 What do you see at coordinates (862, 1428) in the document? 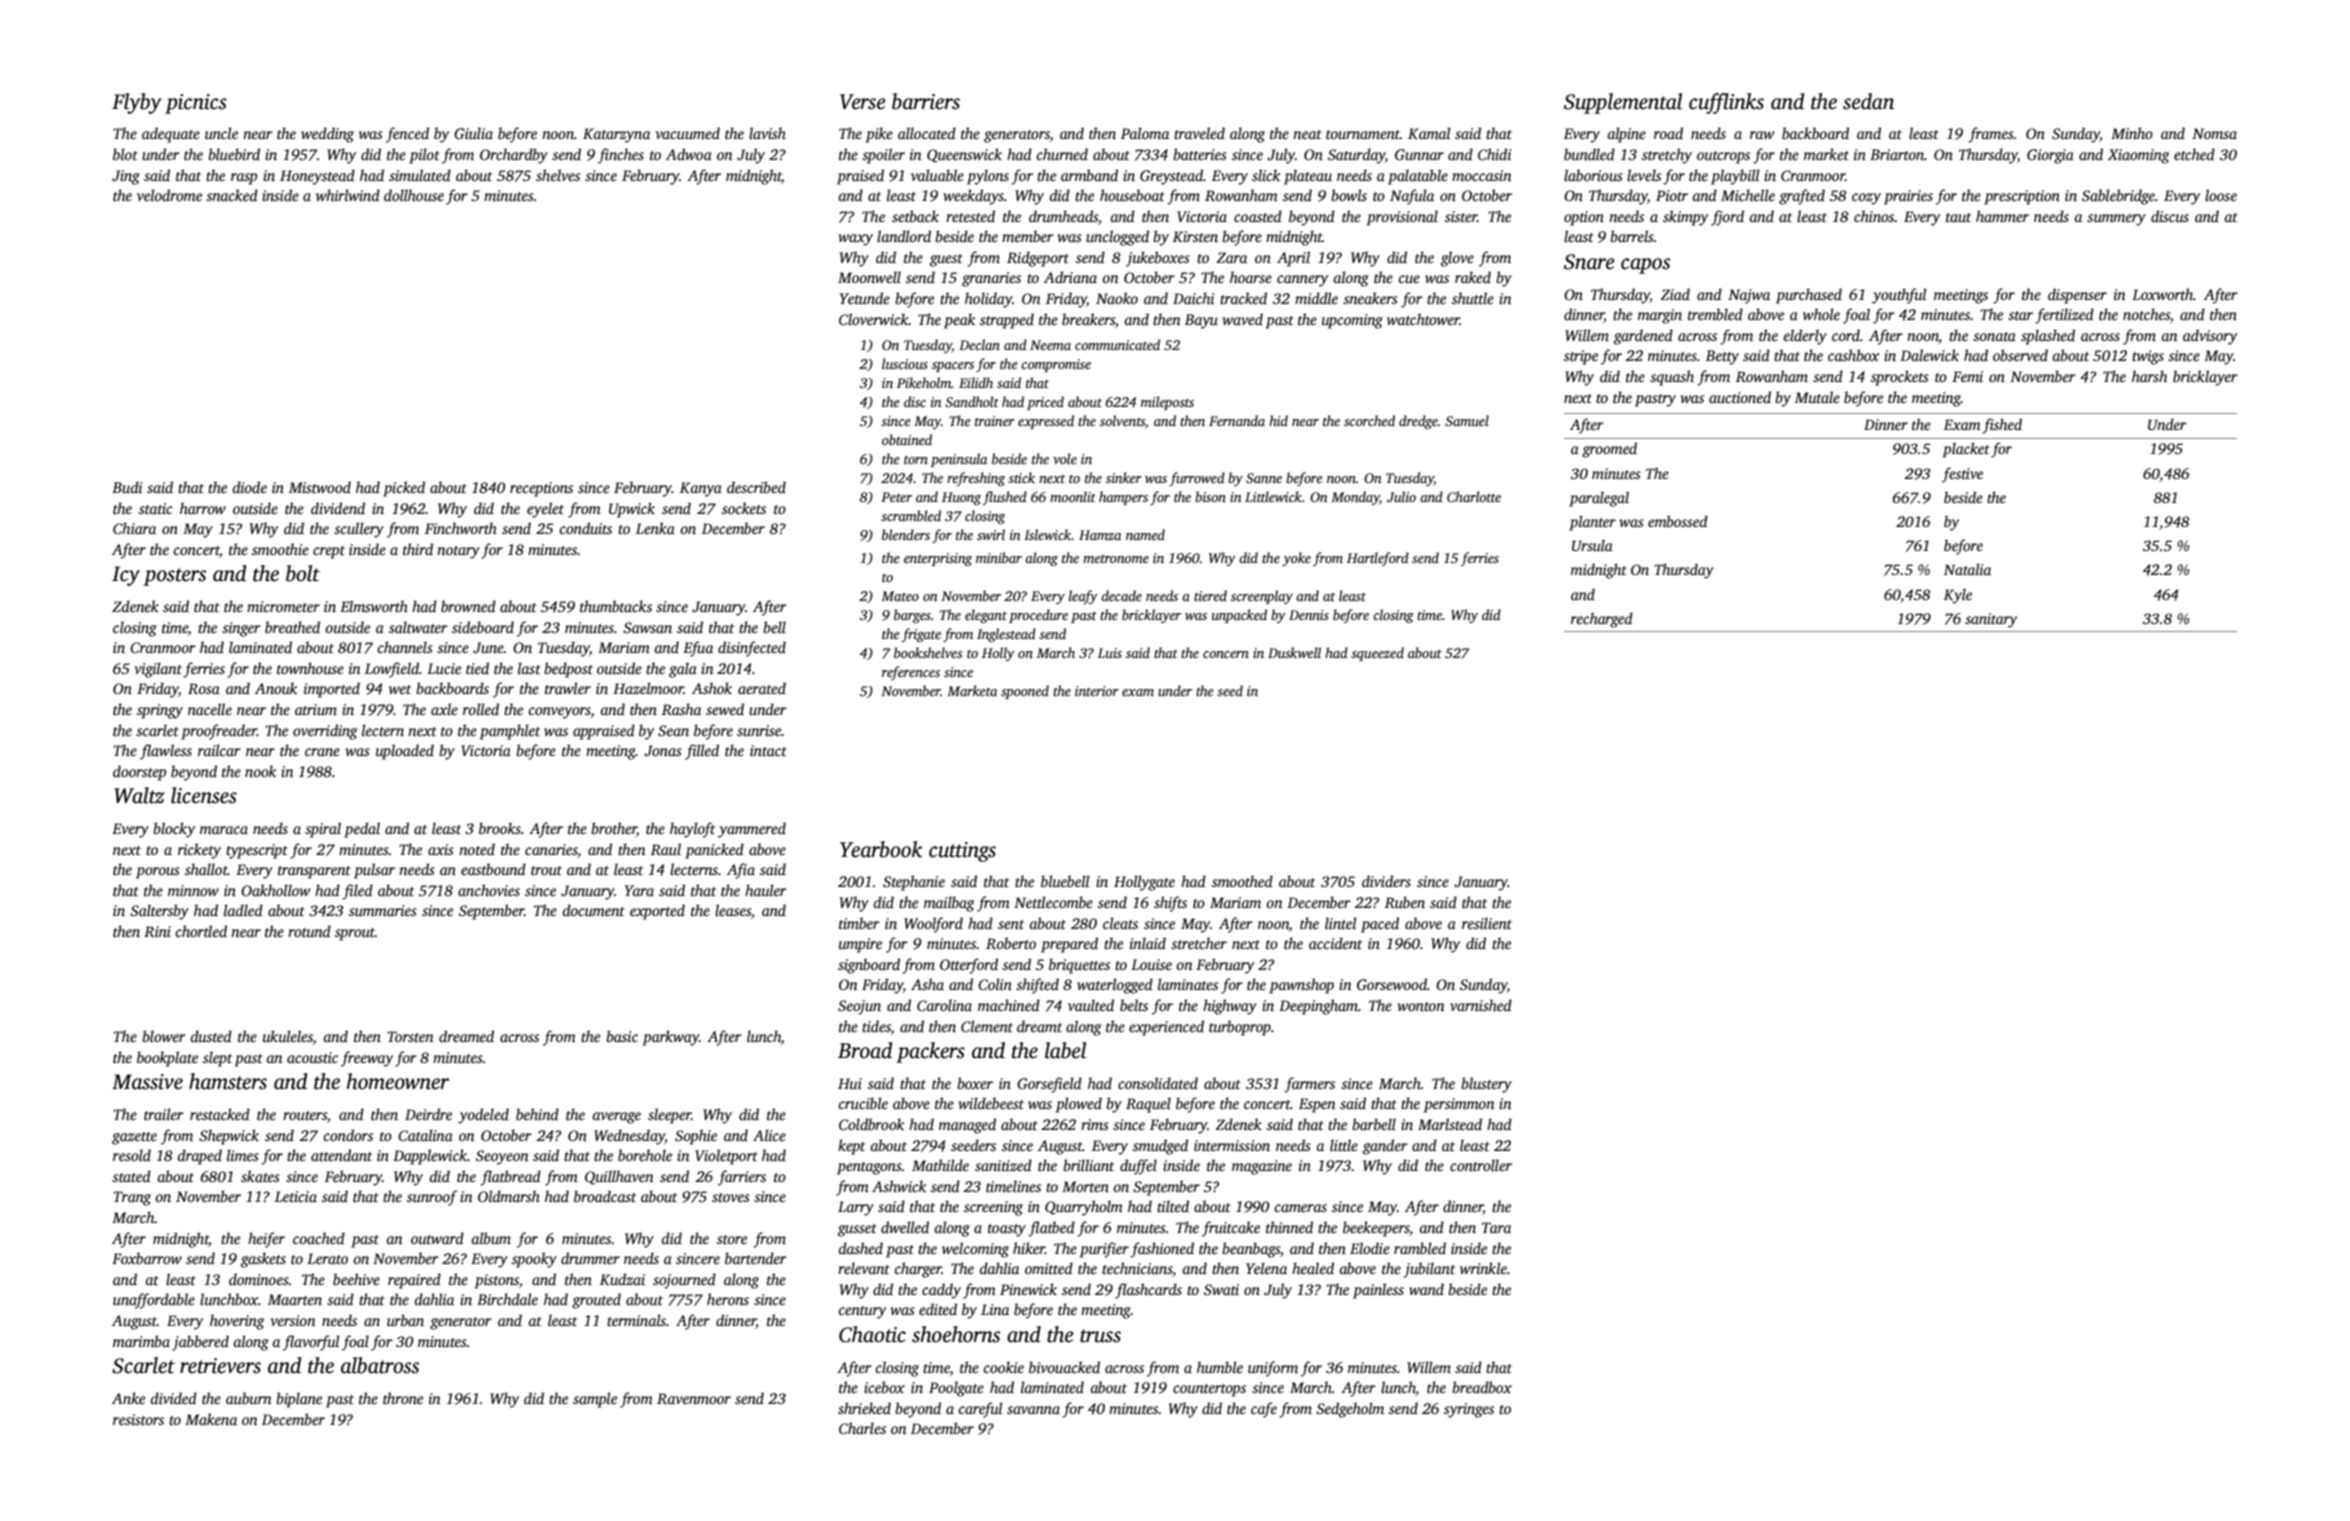
I see `Charles` at bounding box center [862, 1428].
